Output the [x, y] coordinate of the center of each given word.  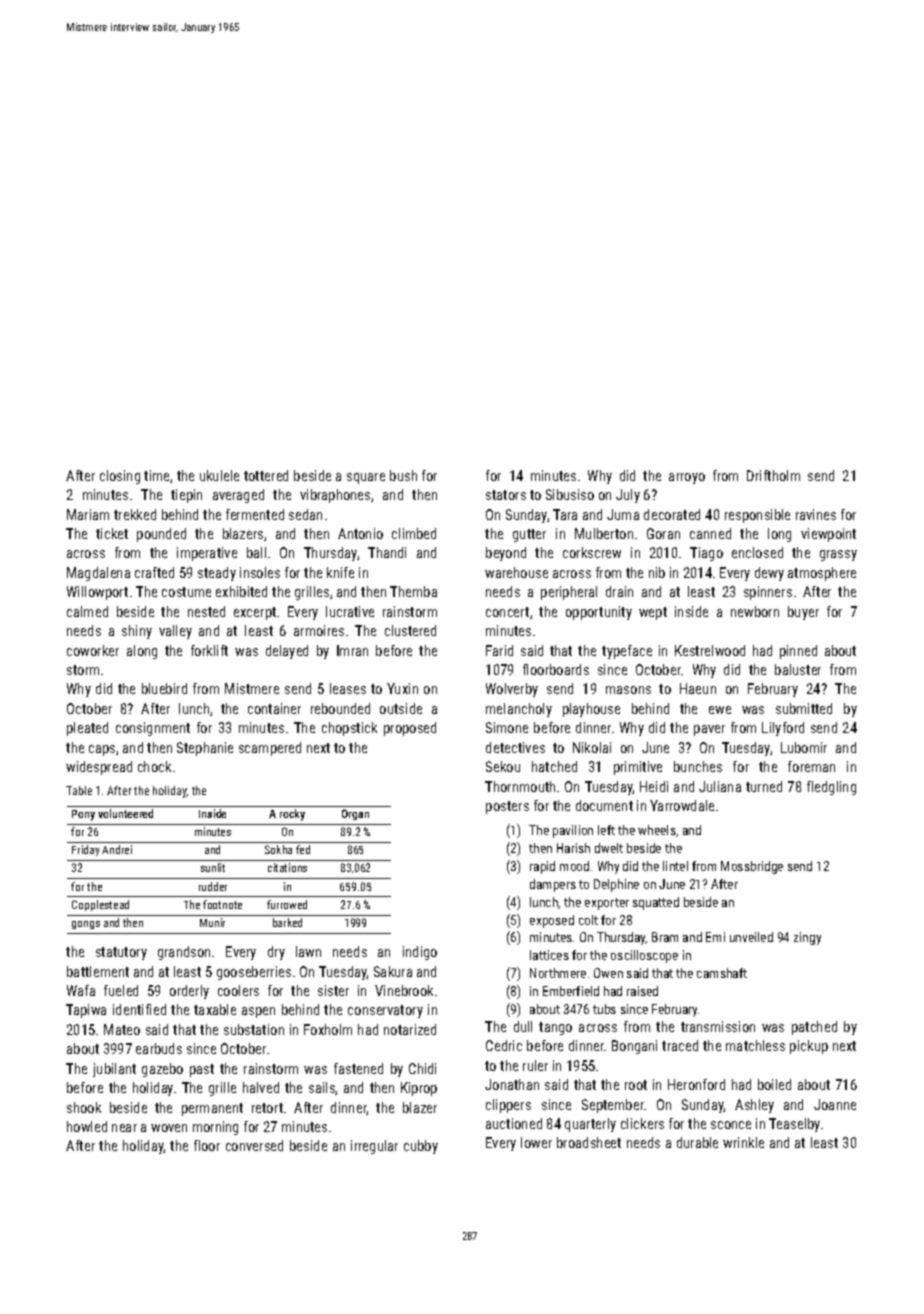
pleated [87, 729]
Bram [665, 937]
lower [536, 1142]
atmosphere [822, 574]
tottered [266, 475]
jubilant [114, 1070]
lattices [549, 955]
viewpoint [828, 535]
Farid [499, 650]
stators [506, 495]
